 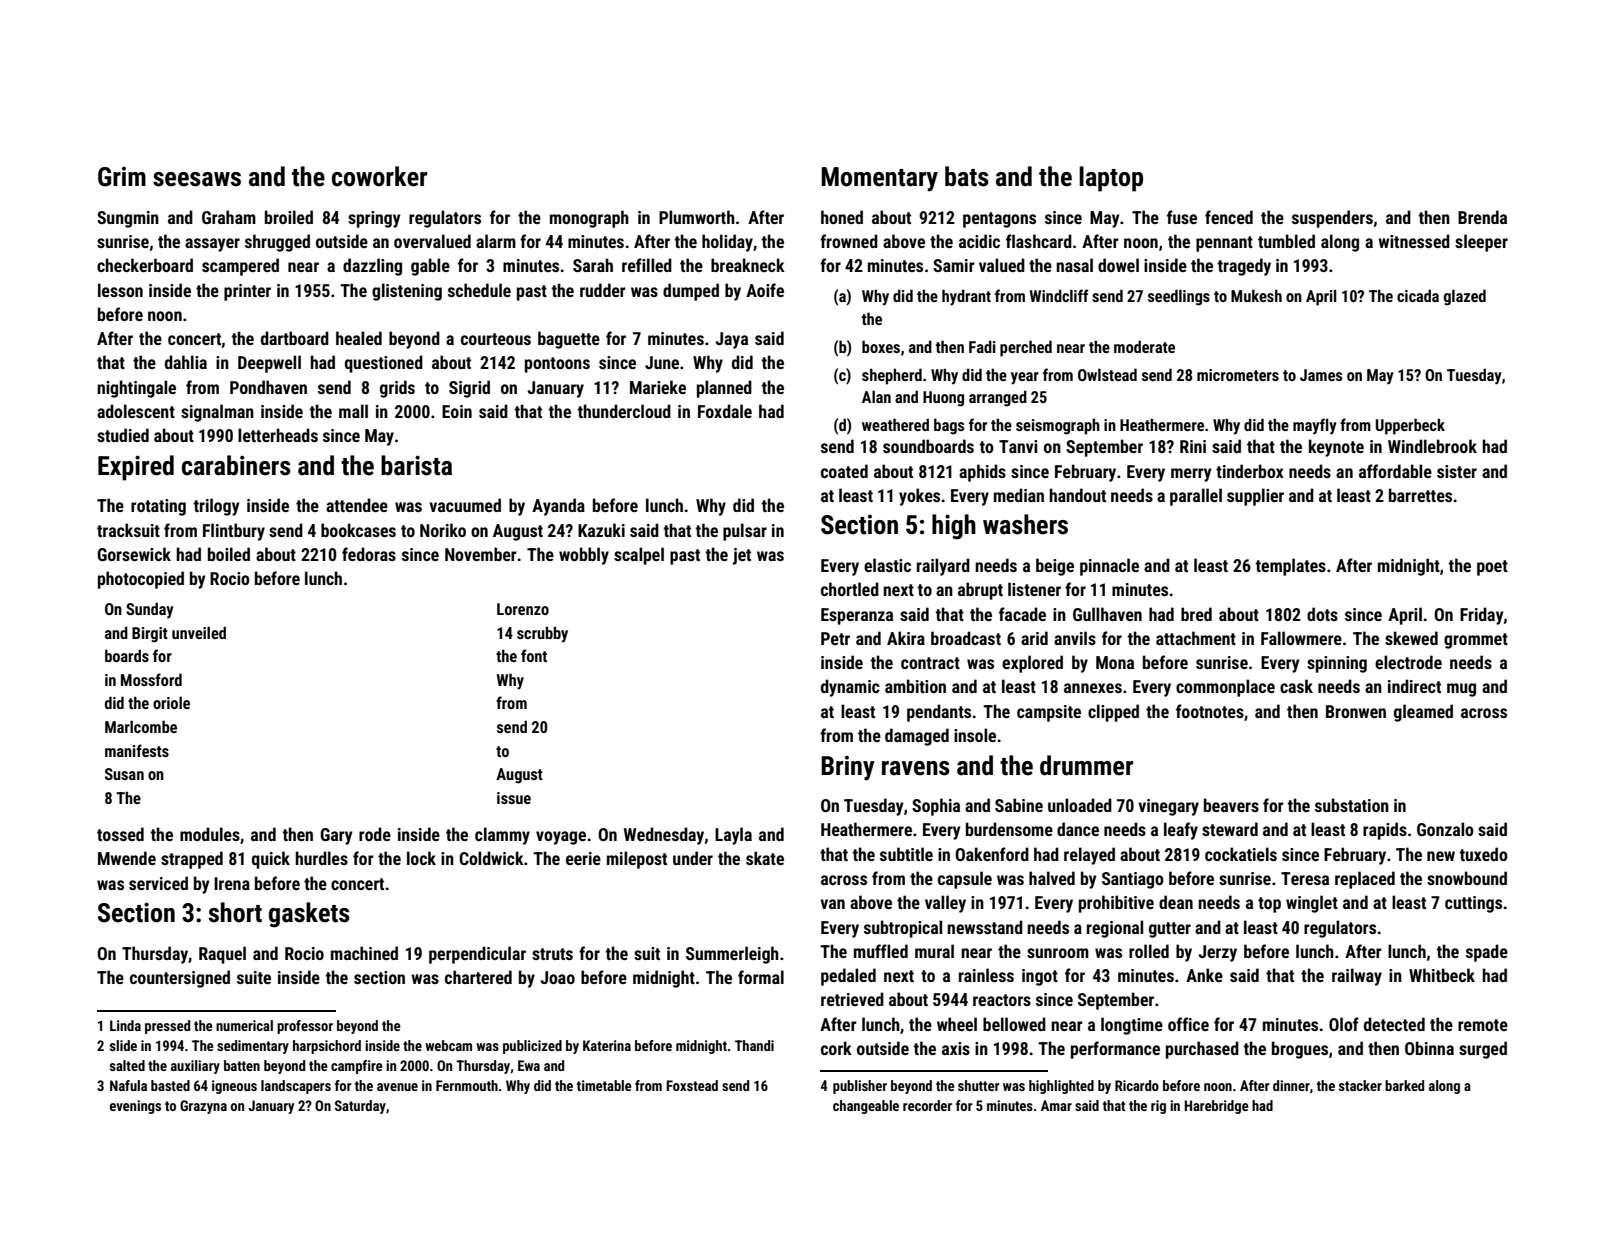 What do you see at coordinates (137, 750) in the document?
I see `manifests` at bounding box center [137, 750].
